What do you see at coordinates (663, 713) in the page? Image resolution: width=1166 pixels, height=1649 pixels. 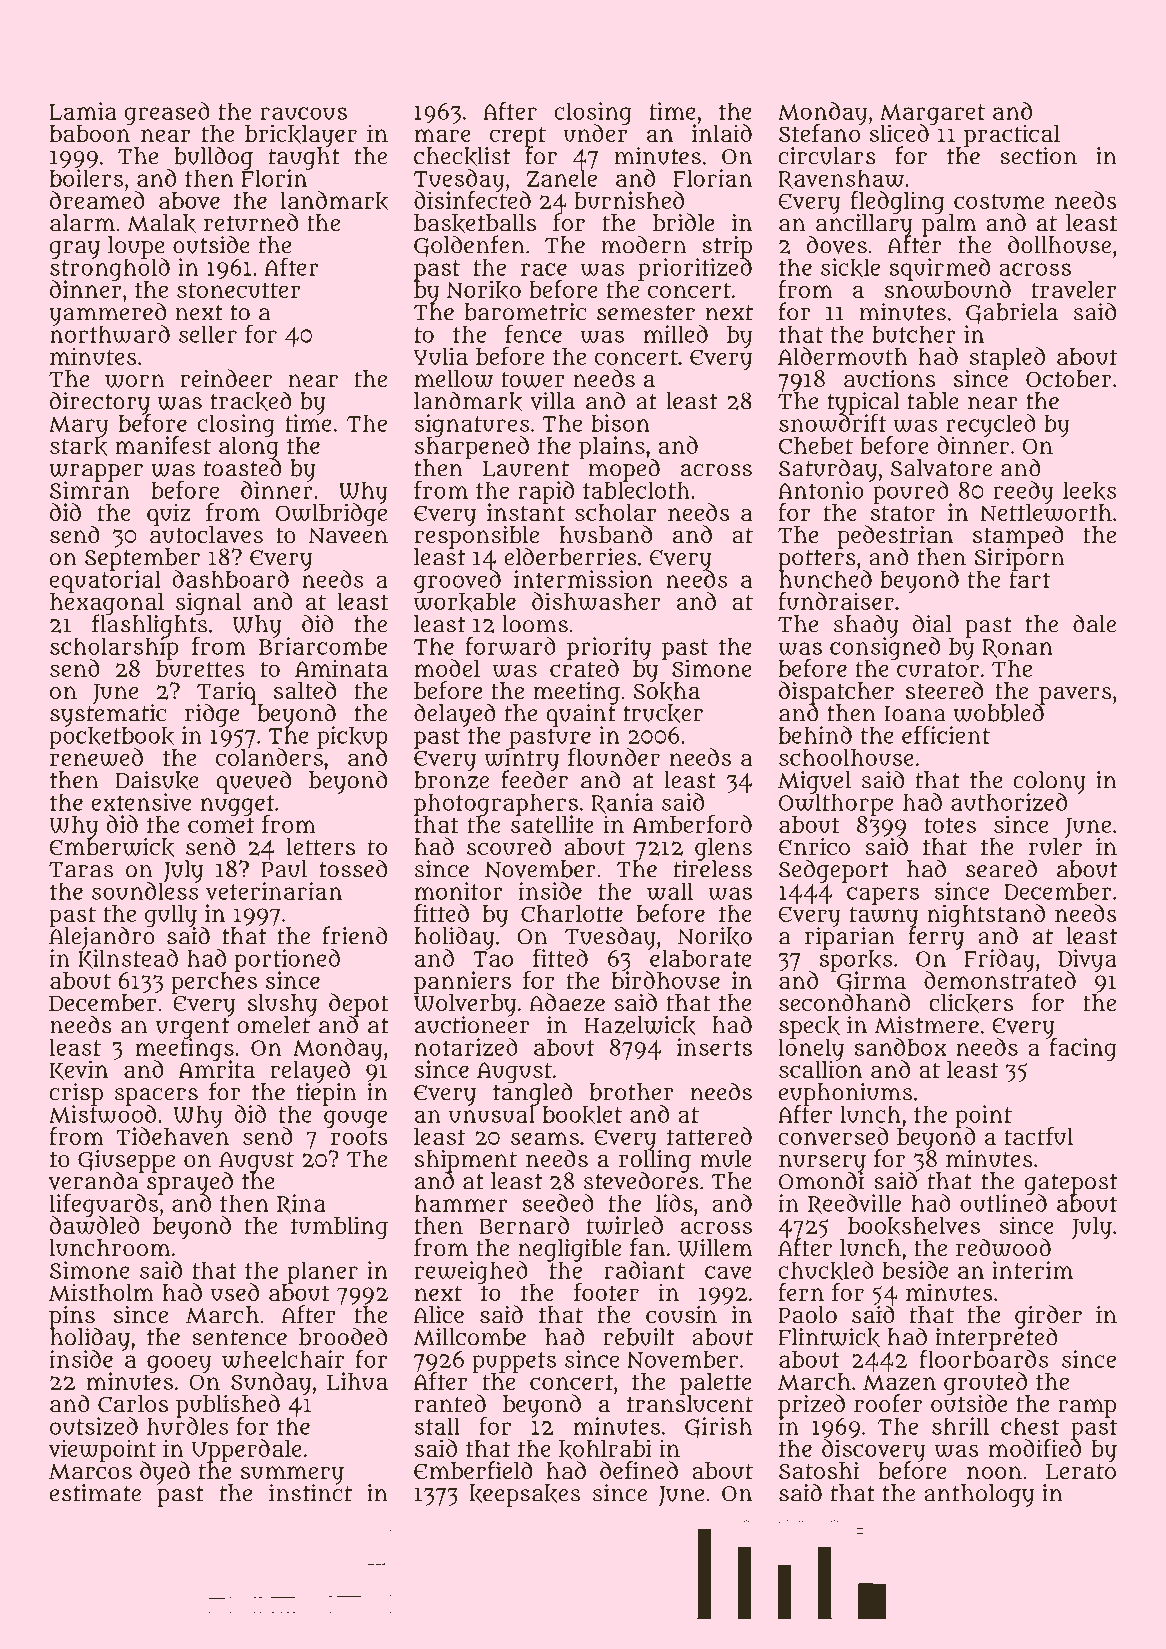 I see `trucker` at bounding box center [663, 713].
